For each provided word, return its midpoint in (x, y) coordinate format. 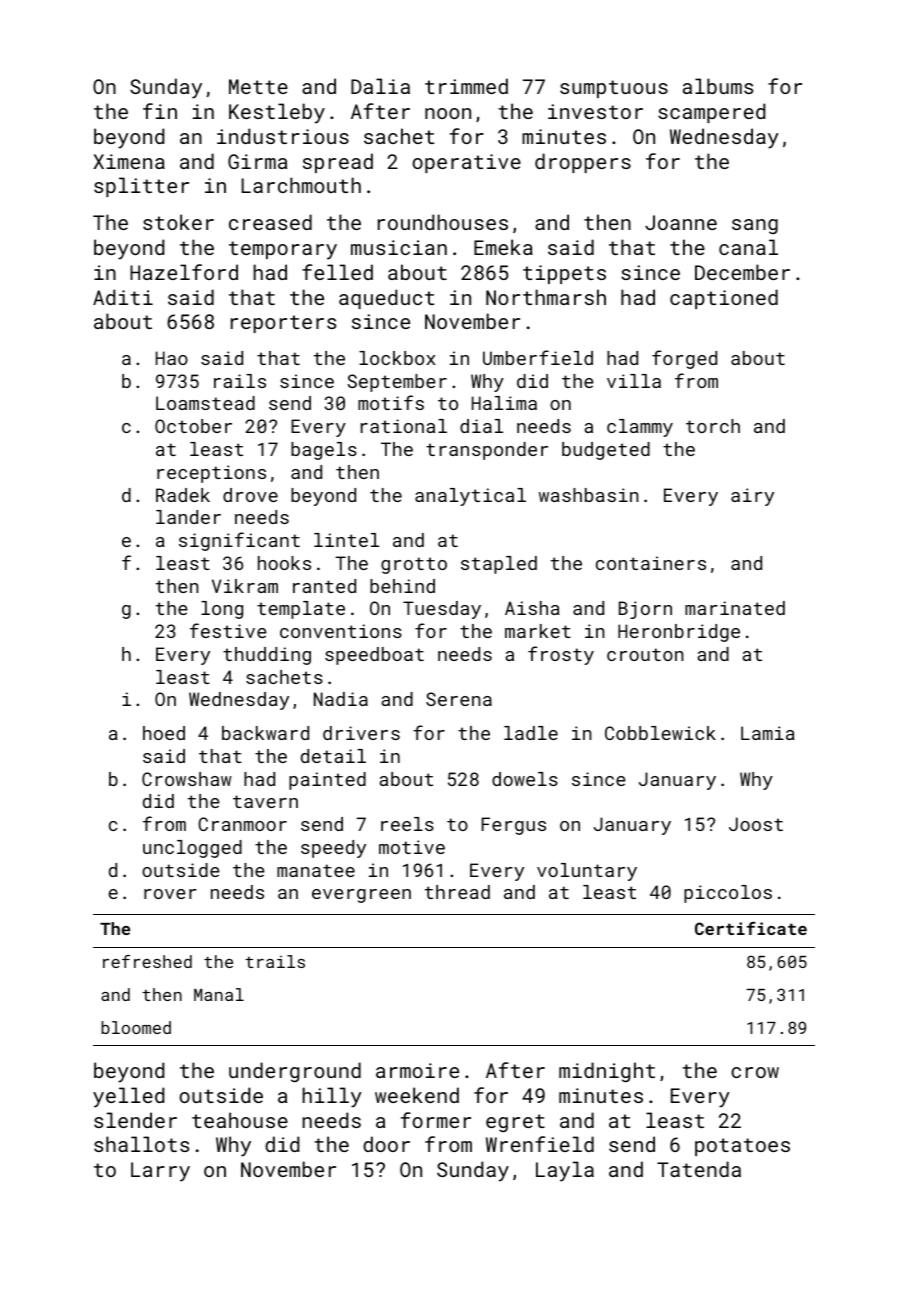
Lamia (768, 733)
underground (295, 1072)
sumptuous (614, 89)
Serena (459, 699)
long (222, 610)
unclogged (192, 849)
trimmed (466, 86)
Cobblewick (660, 733)
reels (407, 824)
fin (160, 111)
